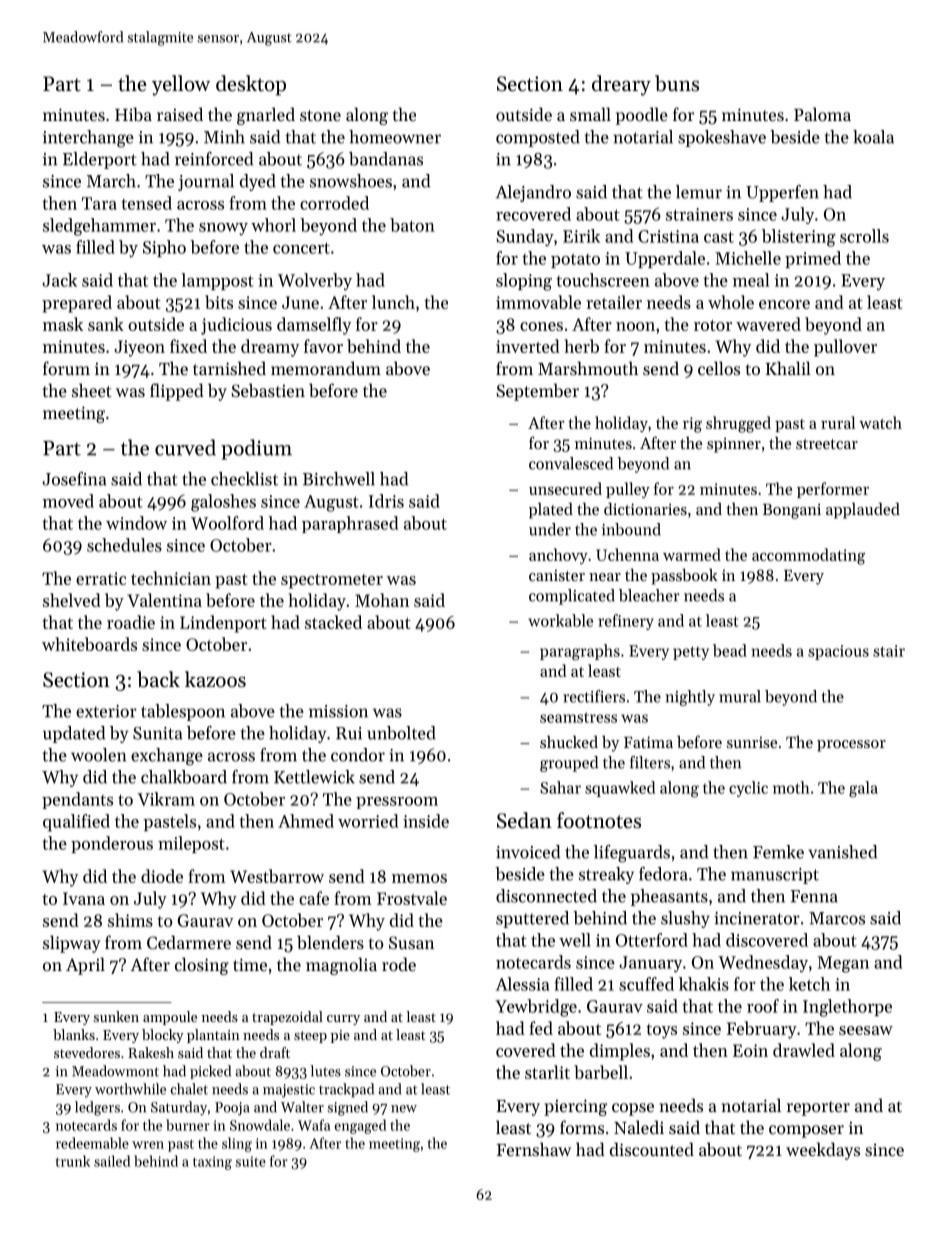 The width and height of the page is (952, 1233). I want to click on Fernshaw, so click(534, 1149).
